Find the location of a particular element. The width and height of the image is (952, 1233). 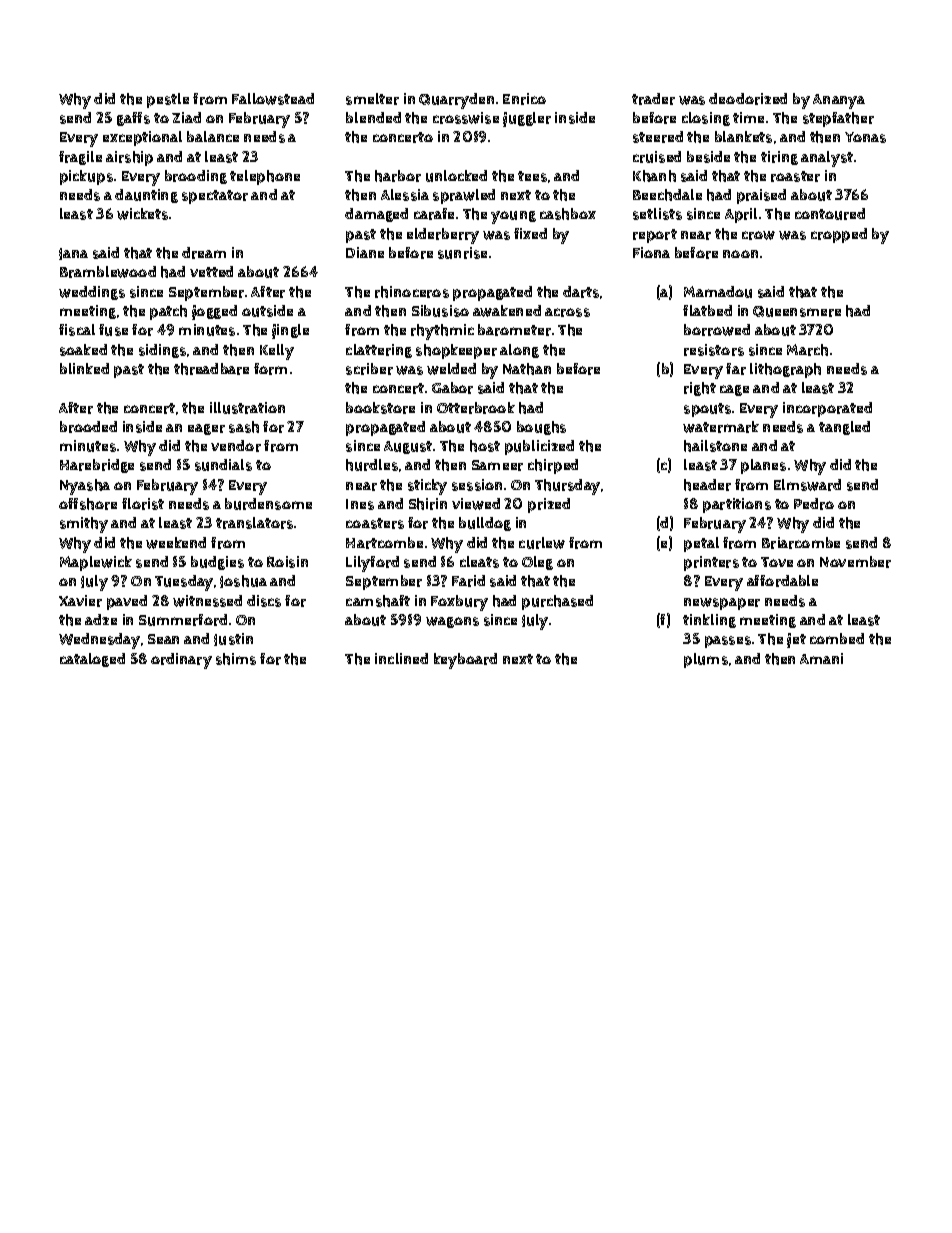

bulldog is located at coordinates (485, 524).
